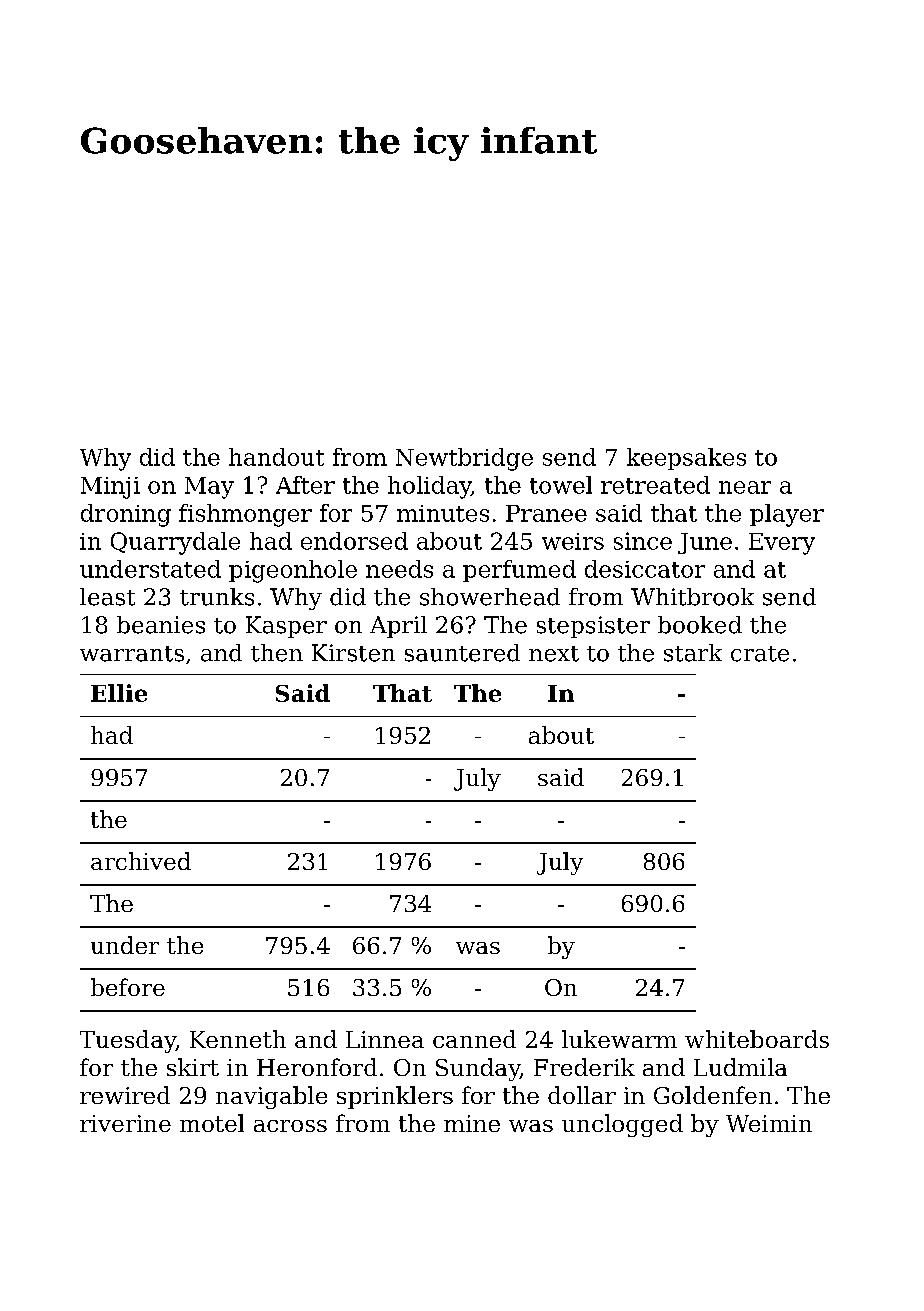 Image resolution: width=924 pixels, height=1311 pixels. I want to click on stark, so click(693, 653).
